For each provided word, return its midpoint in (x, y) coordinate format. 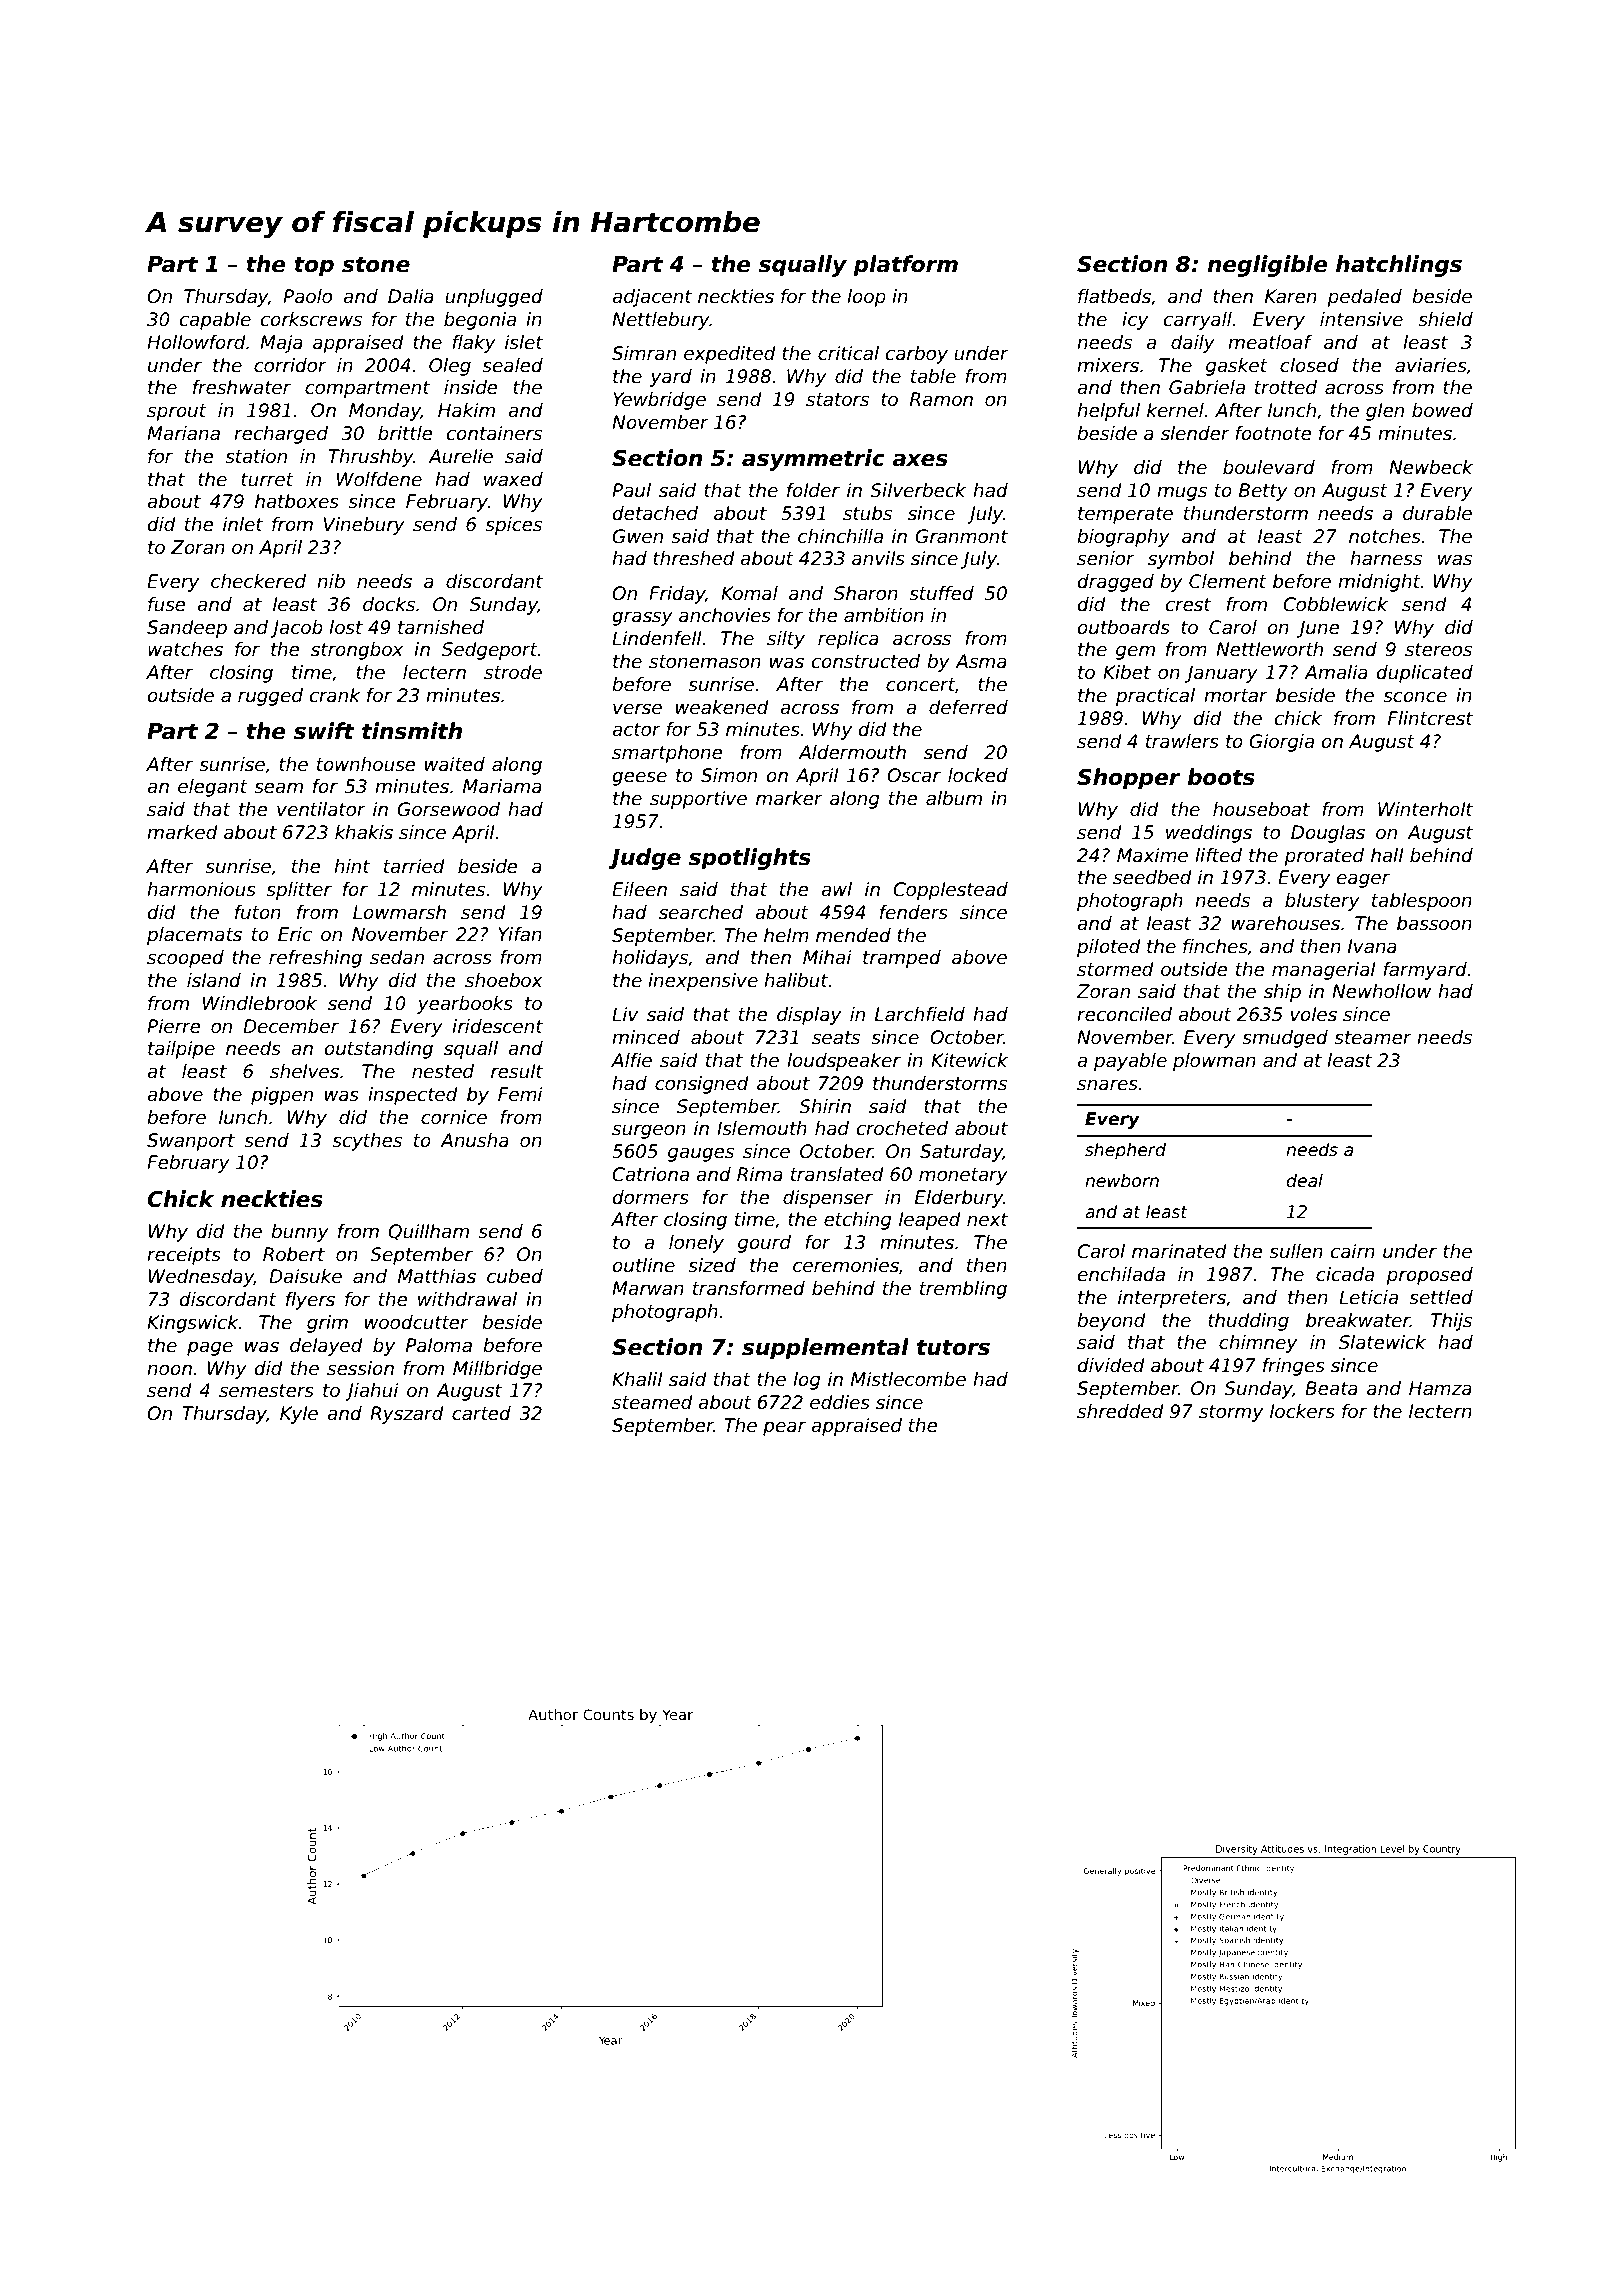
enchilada (1121, 1274)
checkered (258, 581)
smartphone (667, 754)
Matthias (437, 1276)
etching (858, 1221)
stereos (1438, 650)
